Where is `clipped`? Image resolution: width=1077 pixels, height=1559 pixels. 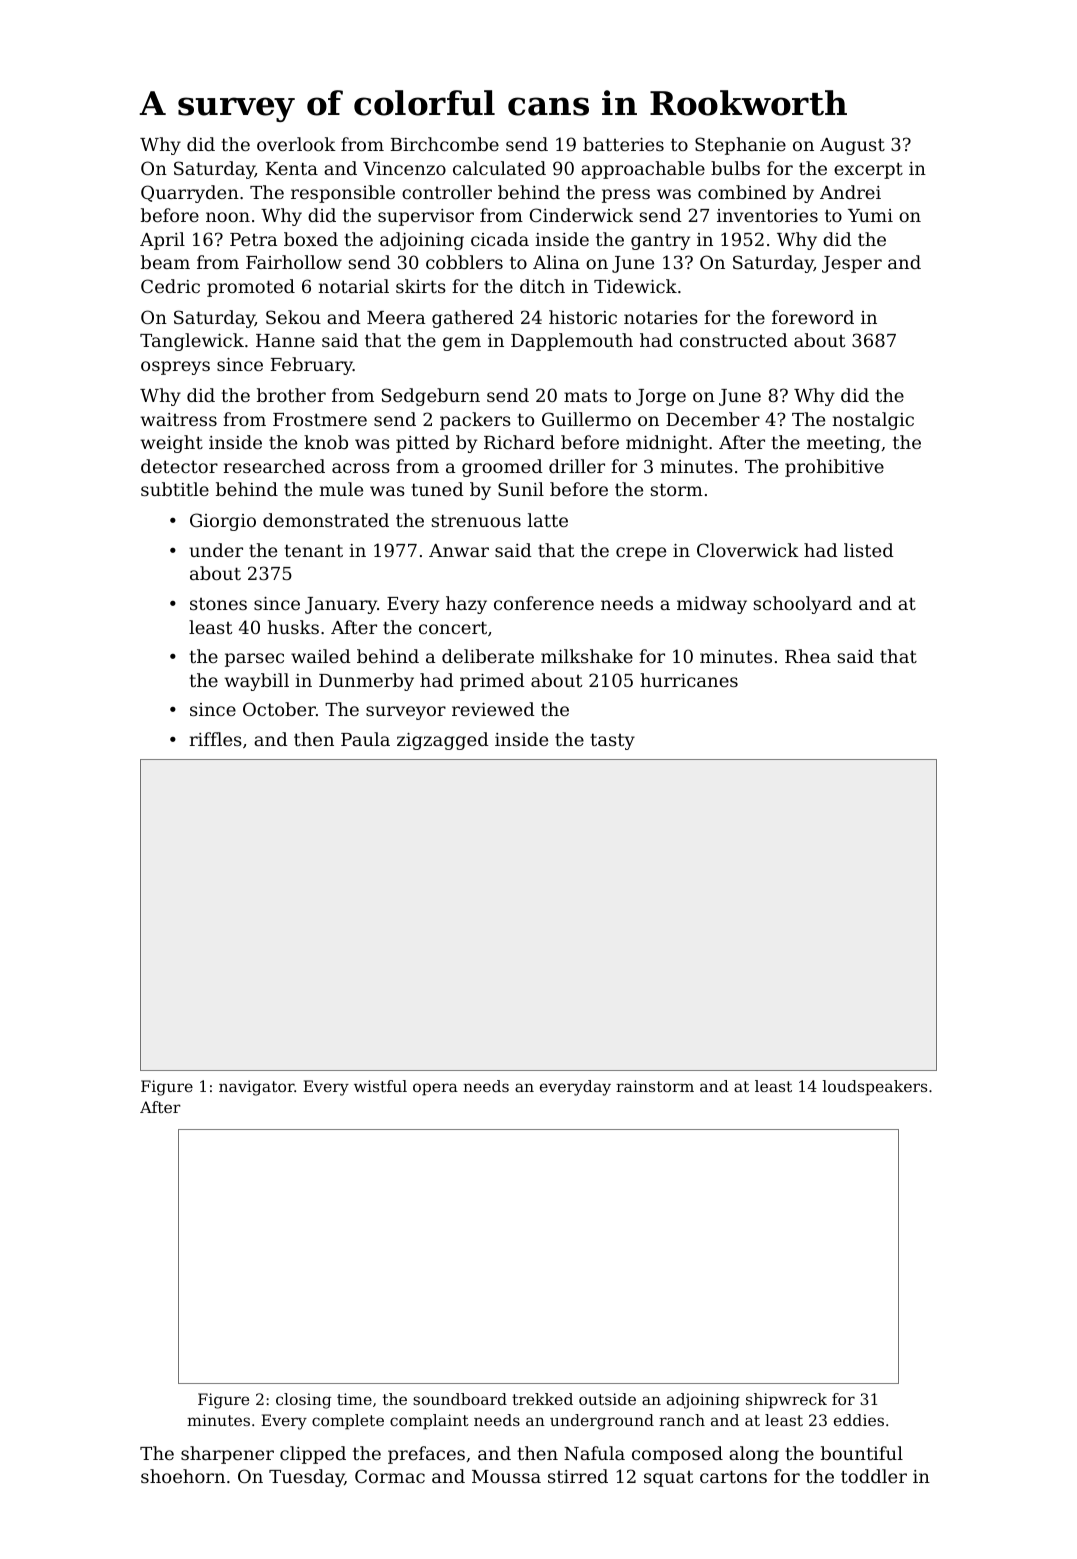
clipped is located at coordinates (313, 1455).
